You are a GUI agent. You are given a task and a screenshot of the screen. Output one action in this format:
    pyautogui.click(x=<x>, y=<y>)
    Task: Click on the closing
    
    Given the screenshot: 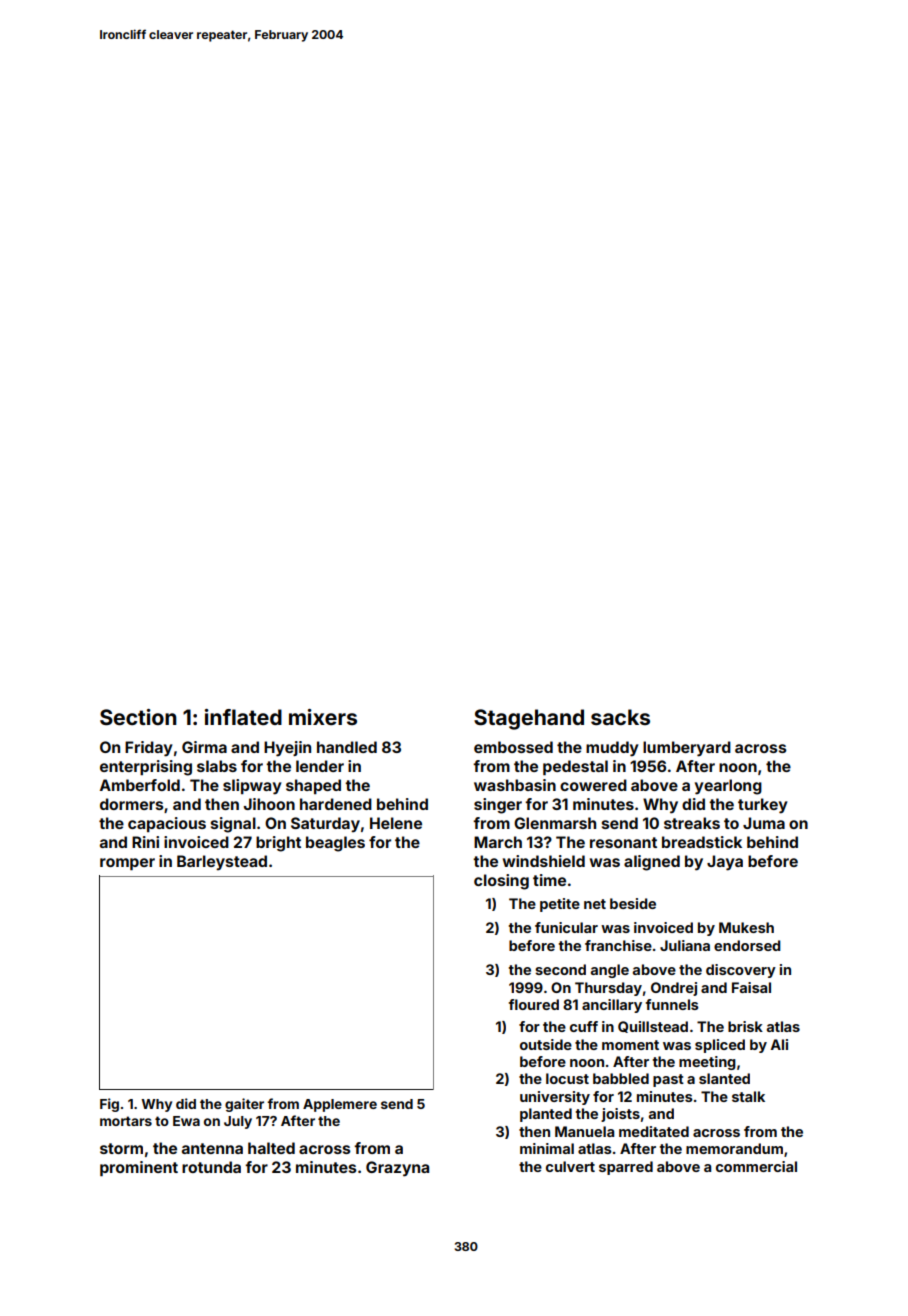 What is the action you would take?
    pyautogui.click(x=501, y=882)
